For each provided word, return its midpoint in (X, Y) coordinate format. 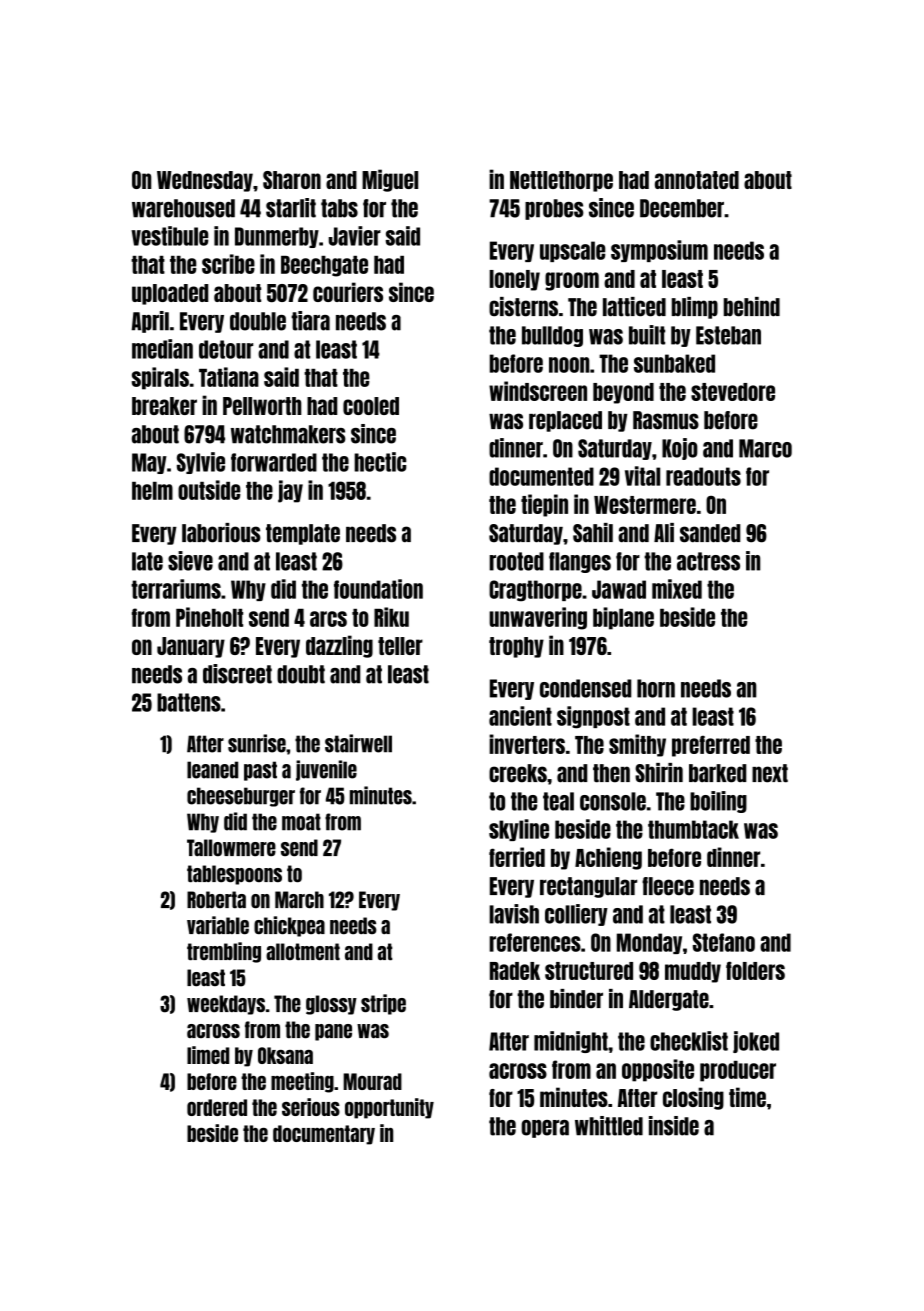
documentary (324, 1135)
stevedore (733, 392)
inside (674, 1126)
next (770, 773)
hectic (380, 462)
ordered (217, 1107)
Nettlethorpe (561, 181)
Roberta (216, 900)
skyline (519, 830)
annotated (697, 180)
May (149, 463)
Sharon (292, 180)
